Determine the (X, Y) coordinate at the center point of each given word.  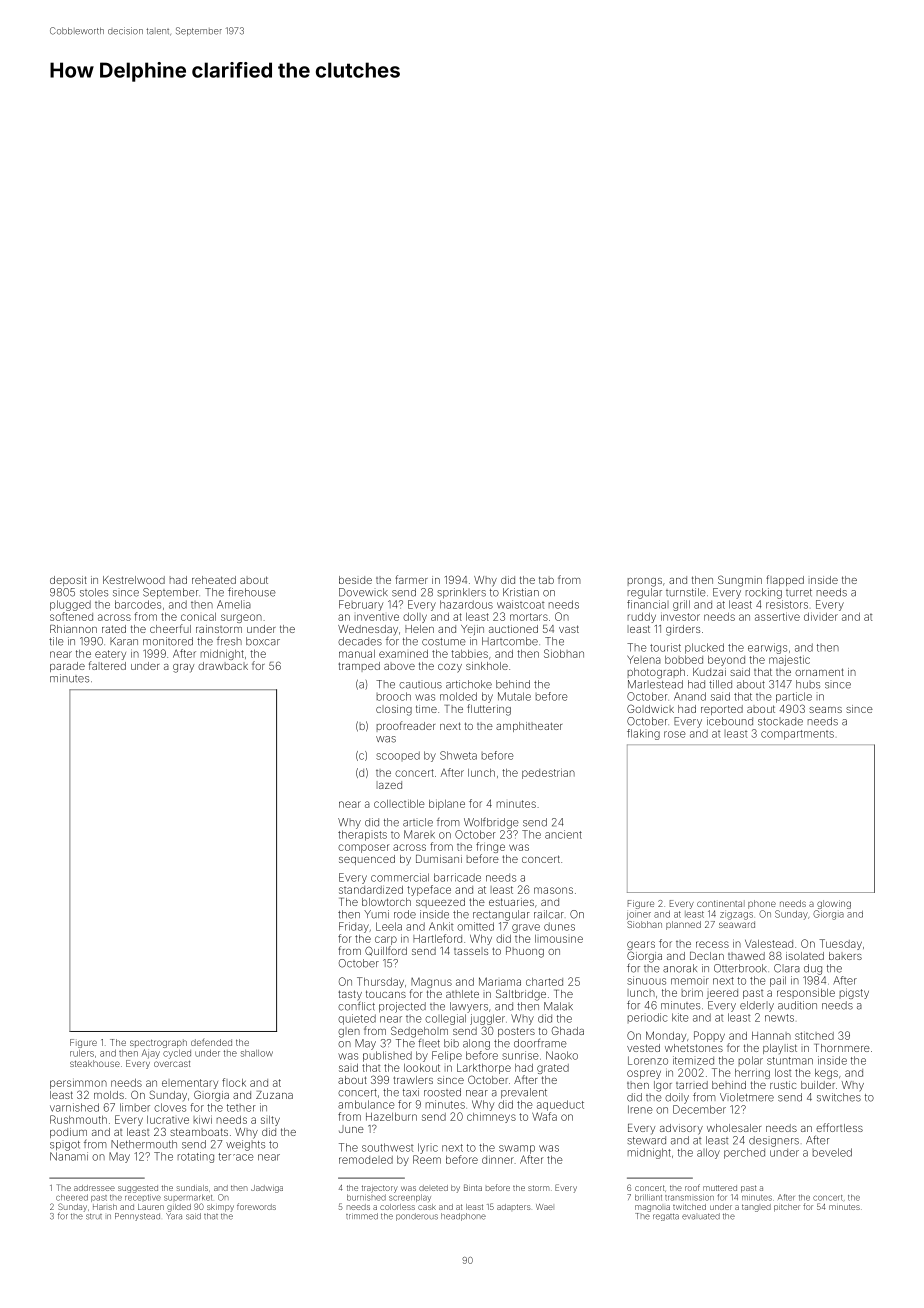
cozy (450, 668)
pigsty (854, 993)
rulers (82, 1053)
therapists (362, 835)
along (476, 1044)
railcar (549, 914)
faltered (107, 665)
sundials (192, 1188)
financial (648, 604)
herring (752, 1073)
